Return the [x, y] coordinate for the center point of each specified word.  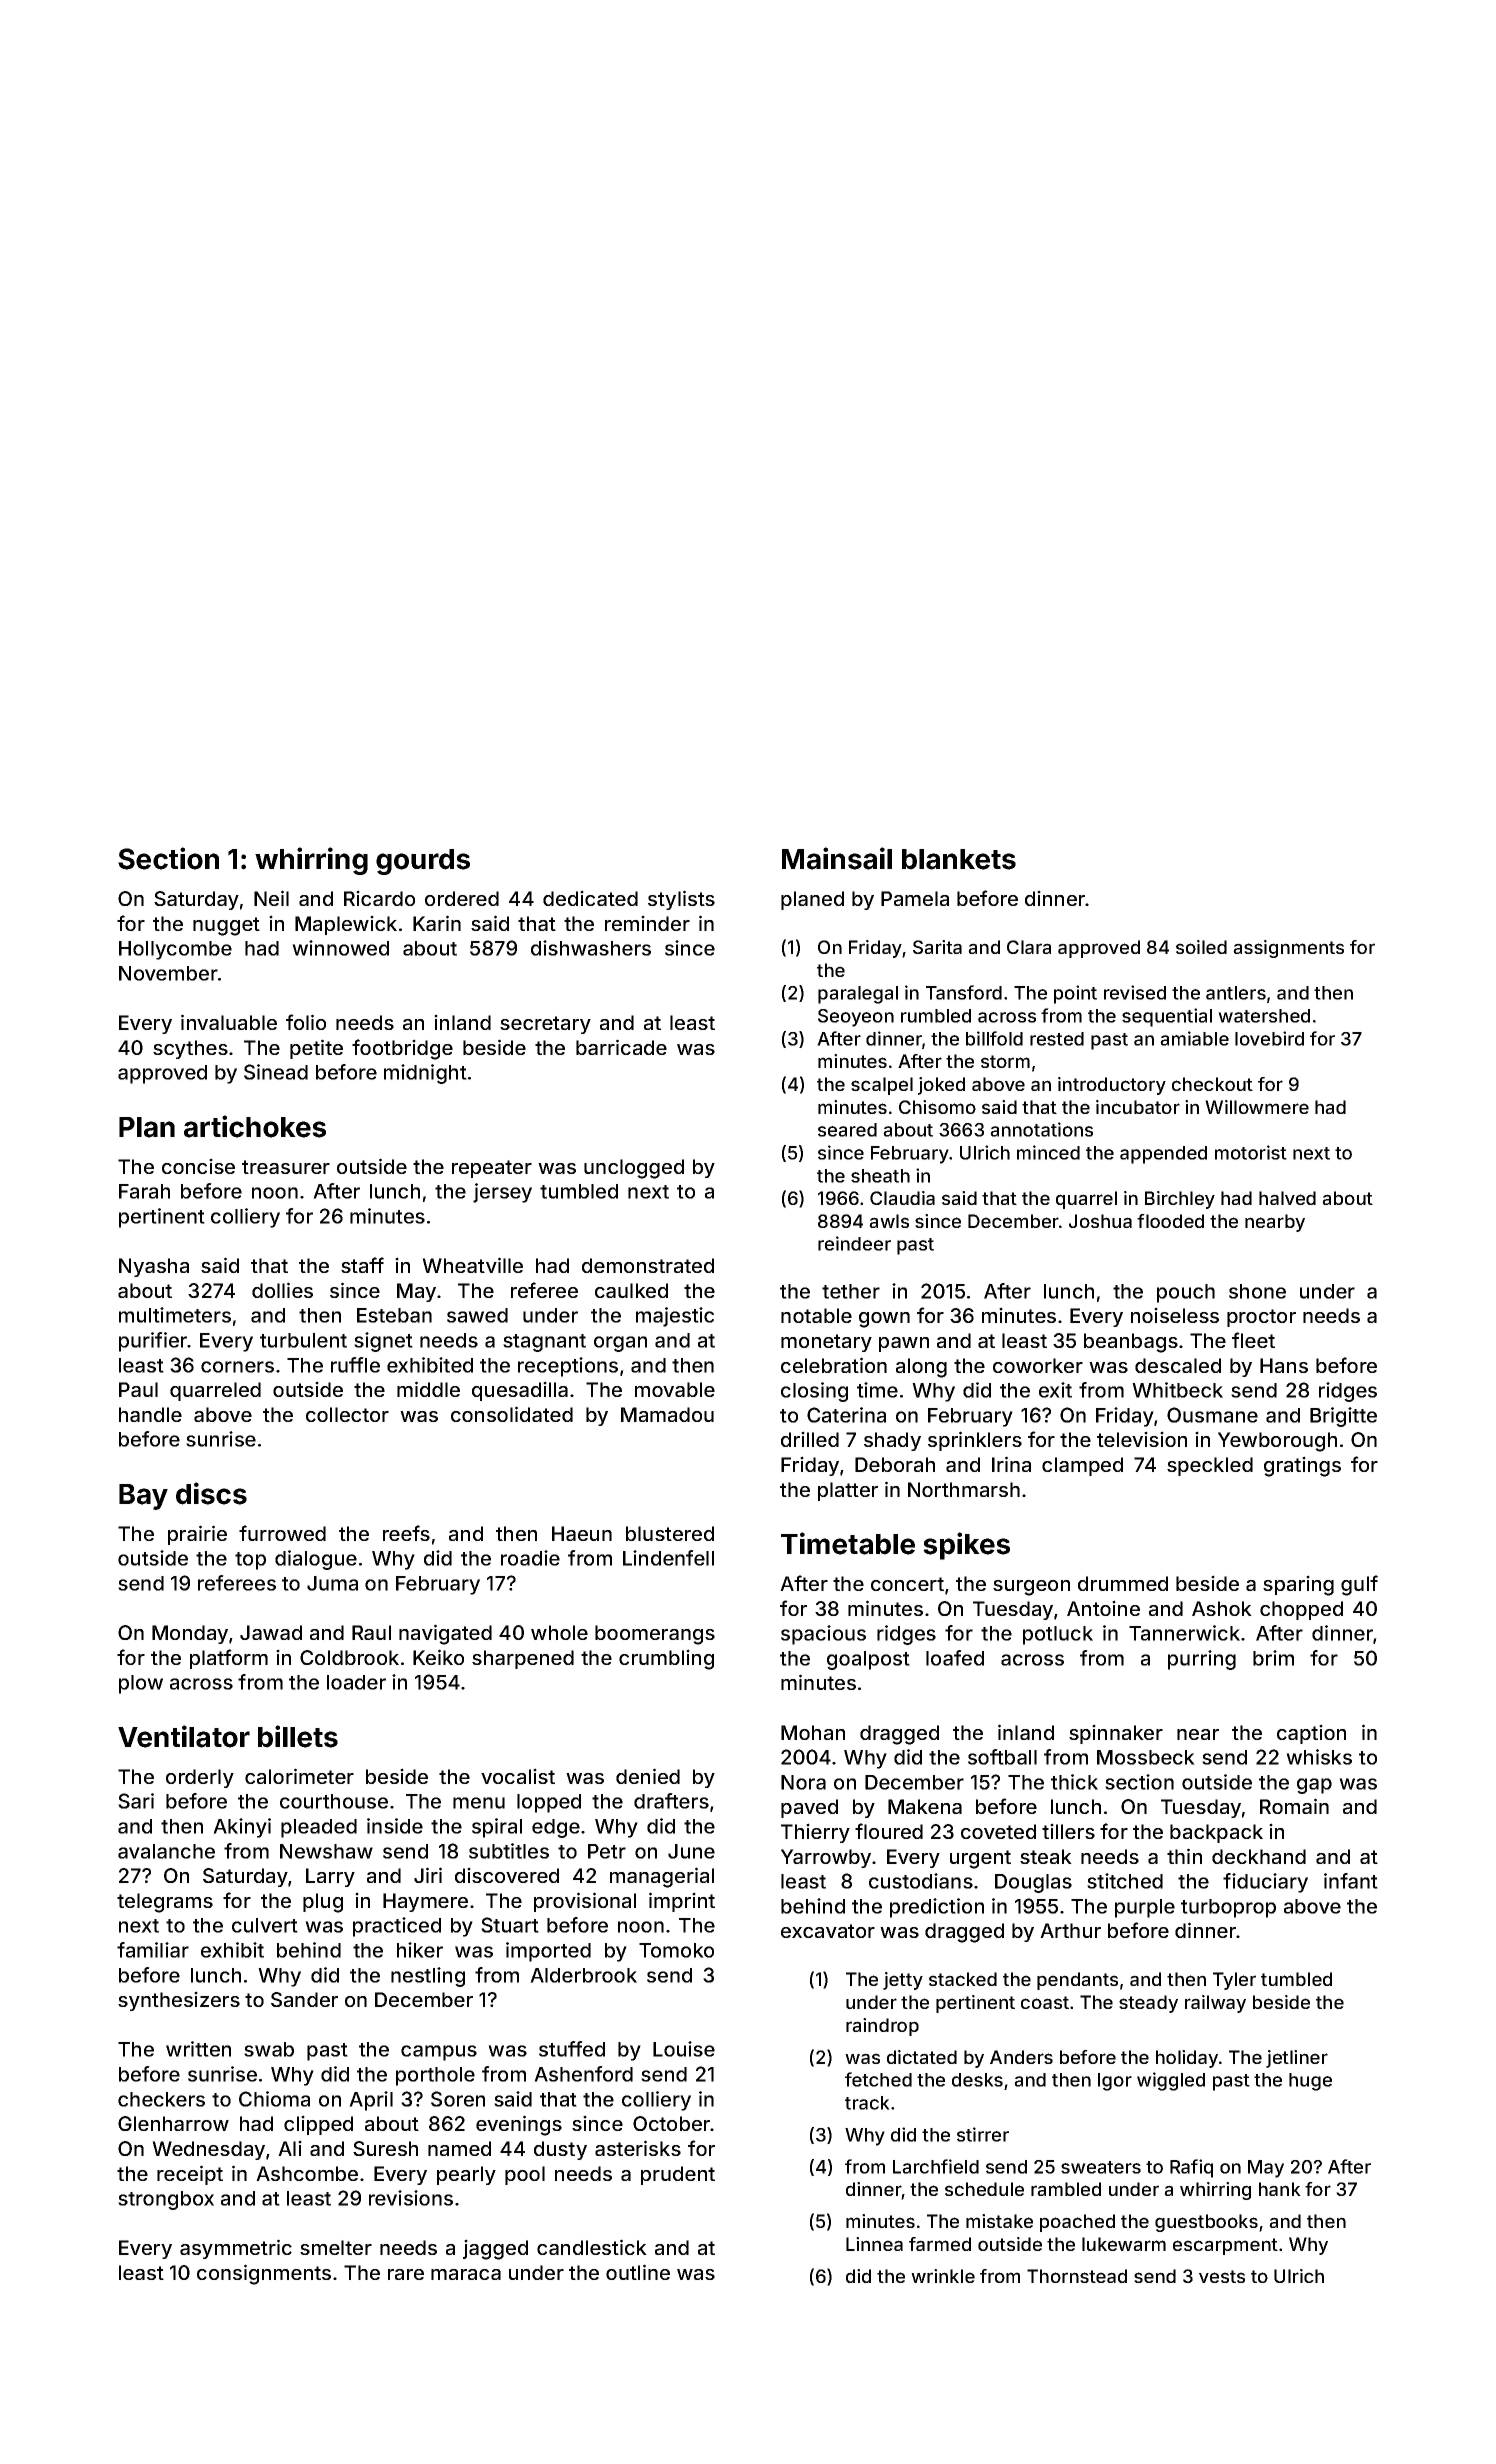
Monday [190, 1634]
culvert [265, 1925]
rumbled [936, 1016]
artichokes [255, 1126]
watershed [1264, 1016]
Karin [437, 923]
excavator [828, 1931]
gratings [1302, 1466]
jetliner [1297, 2059]
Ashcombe [307, 2173]
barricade [621, 1047]
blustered [670, 1533]
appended [1163, 1155]
